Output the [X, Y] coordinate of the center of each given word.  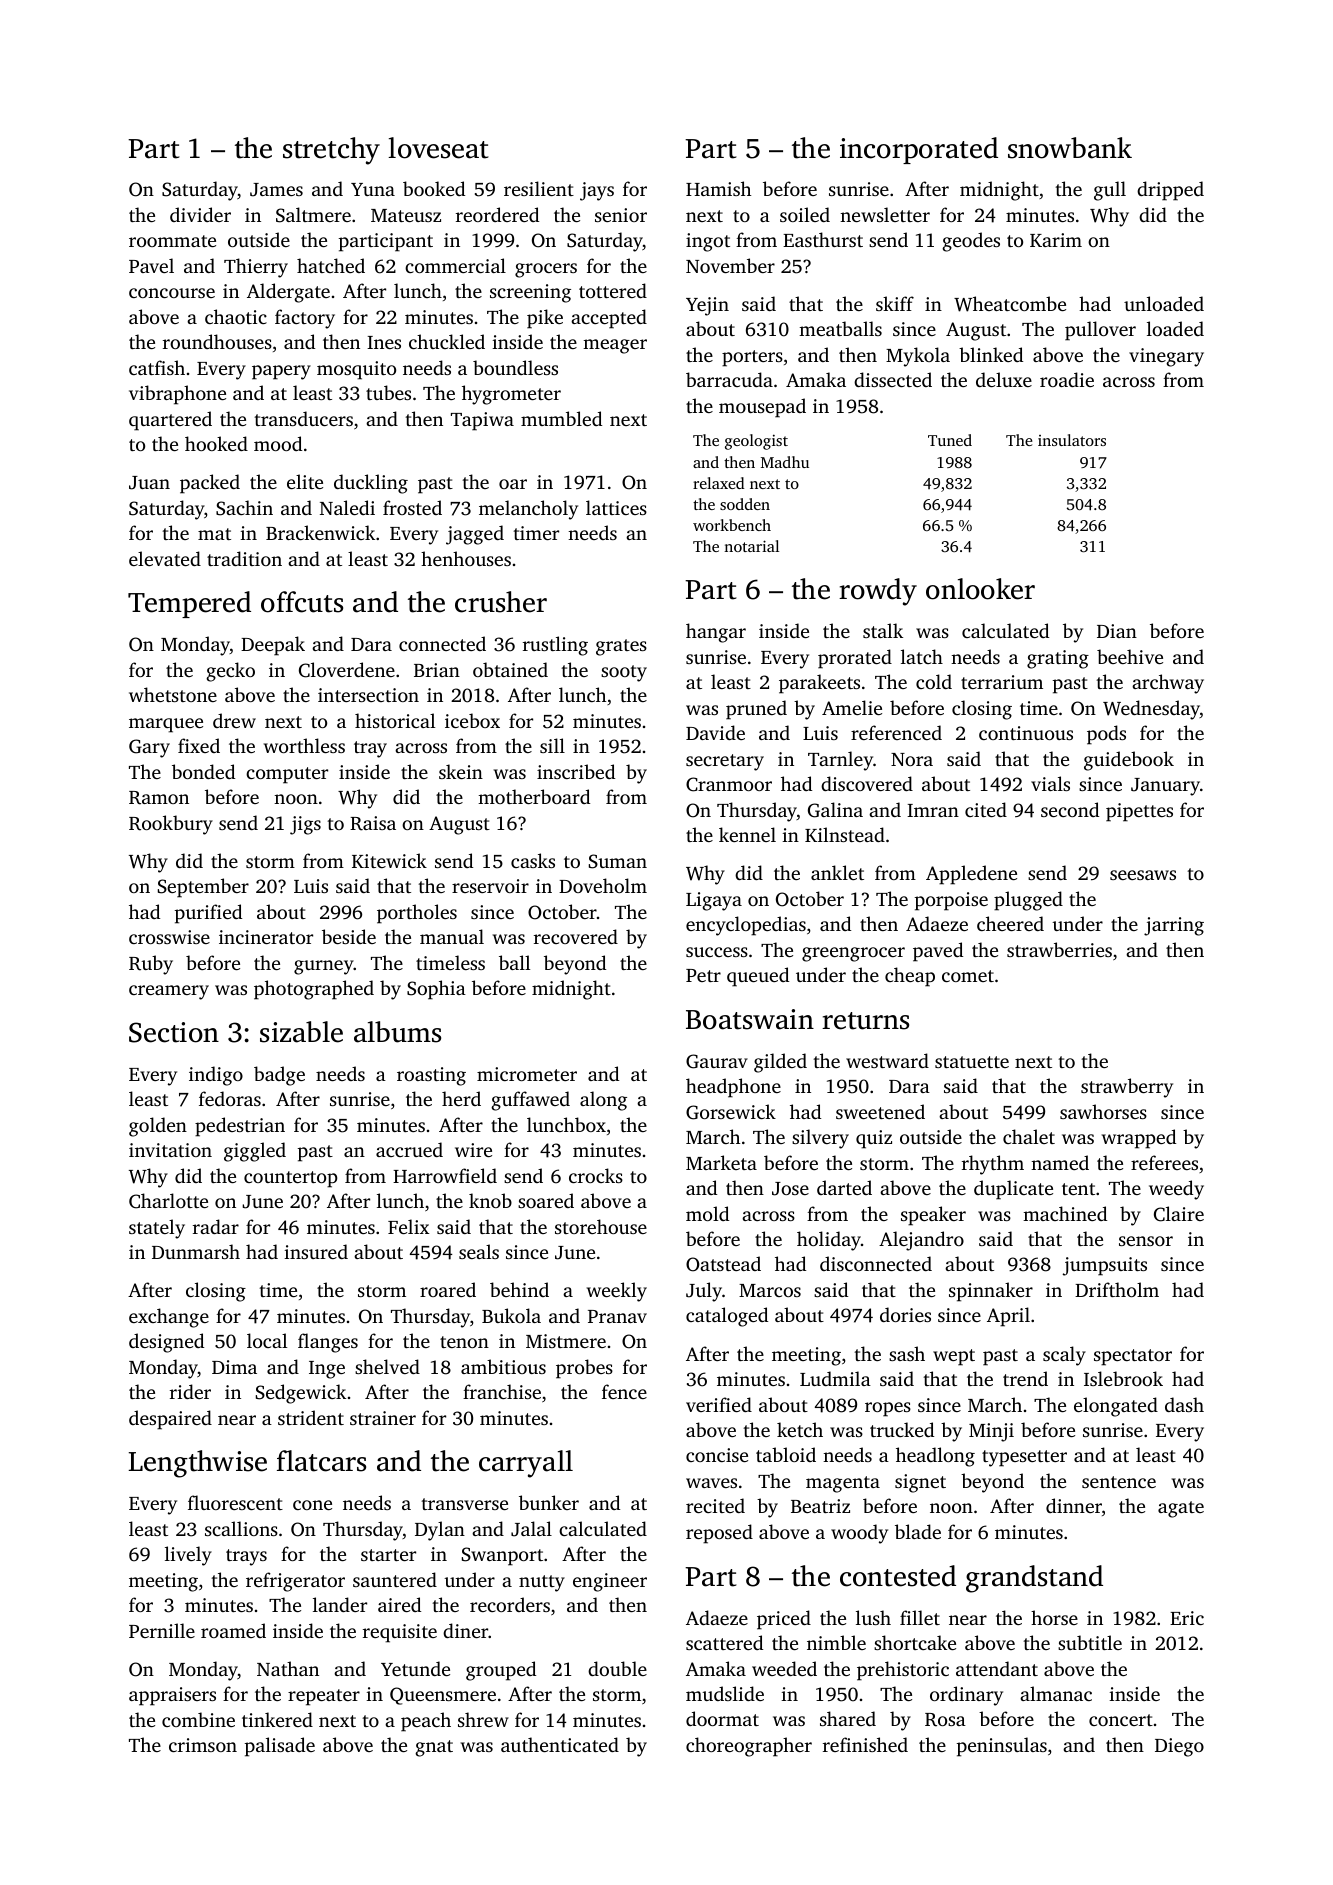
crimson [203, 1745]
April [1008, 1317]
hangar [716, 633]
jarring [1174, 926]
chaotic [236, 316]
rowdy [878, 592]
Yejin [707, 306]
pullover [1100, 331]
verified [719, 1404]
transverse [464, 1504]
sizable [301, 1032]
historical [395, 720]
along [603, 1101]
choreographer [749, 1747]
